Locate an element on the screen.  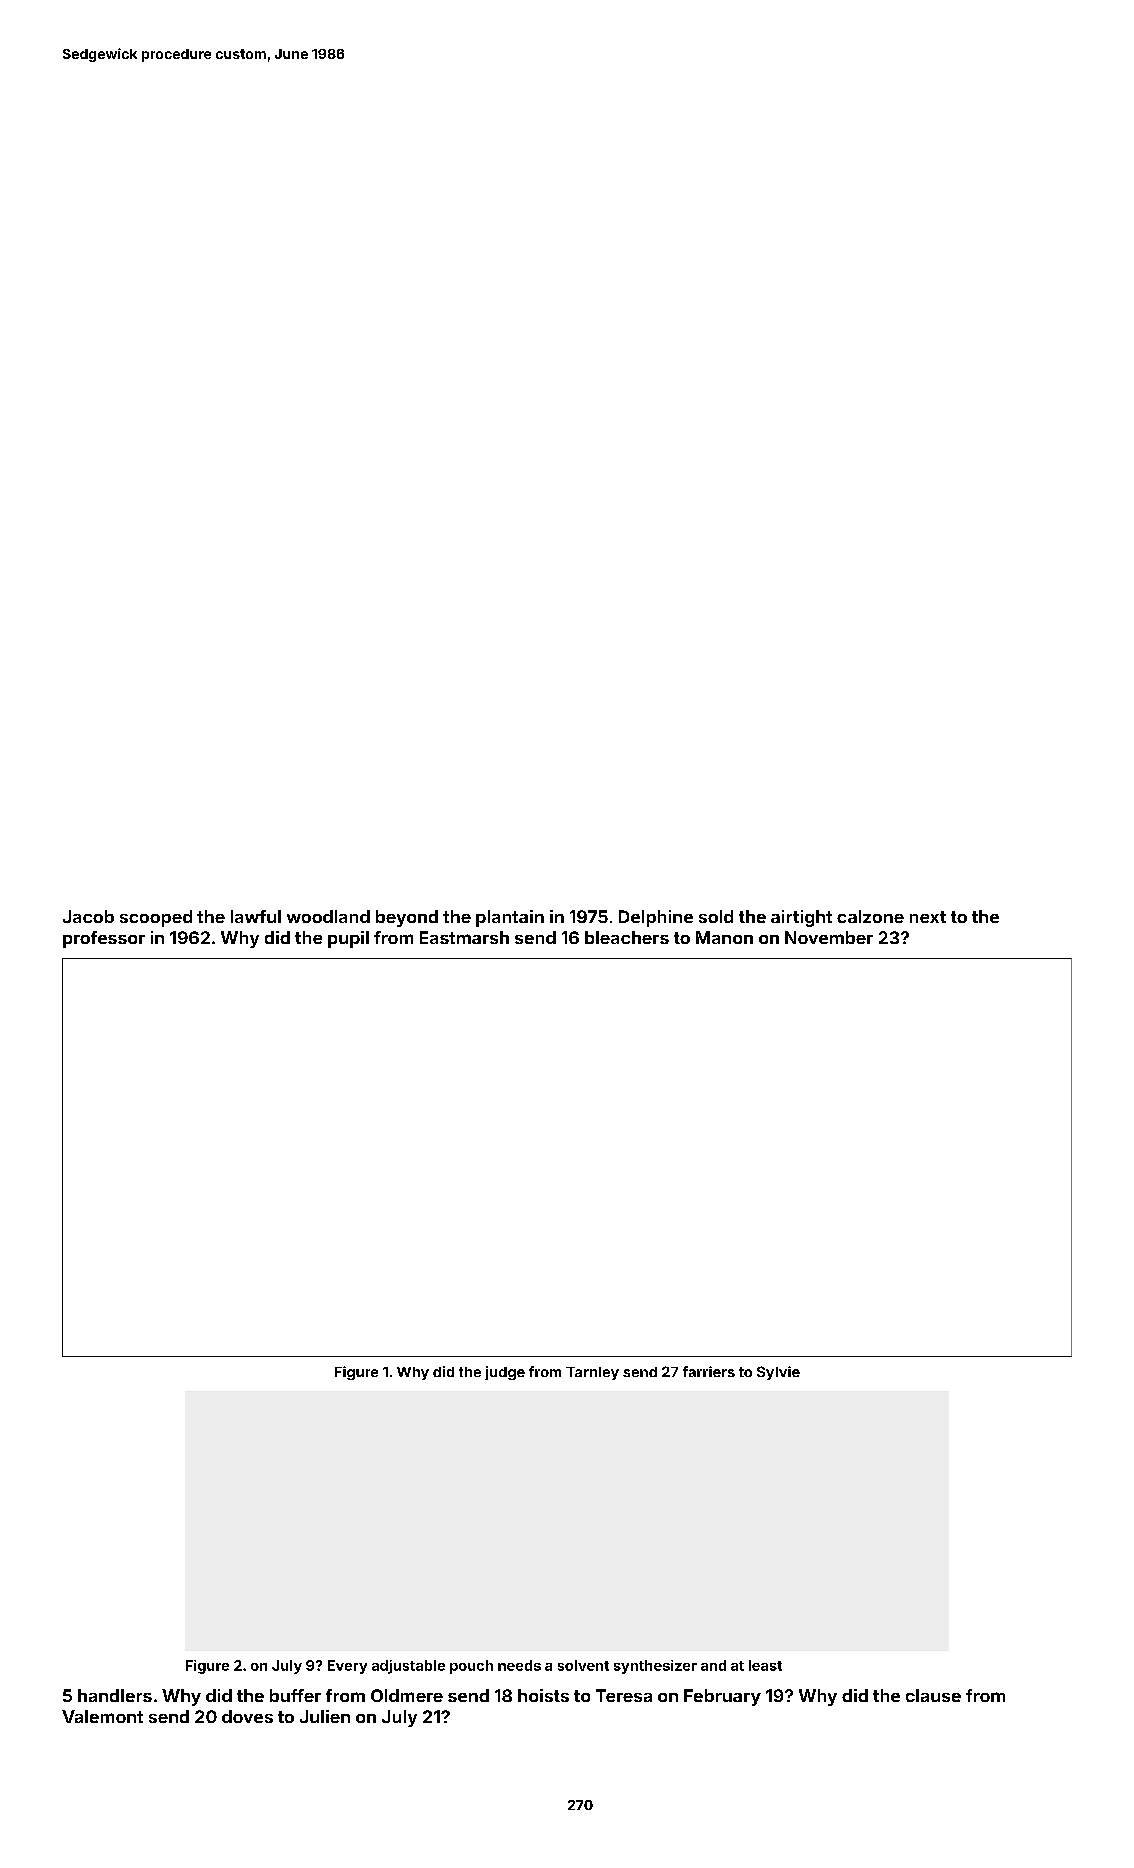
judge is located at coordinates (505, 1373).
